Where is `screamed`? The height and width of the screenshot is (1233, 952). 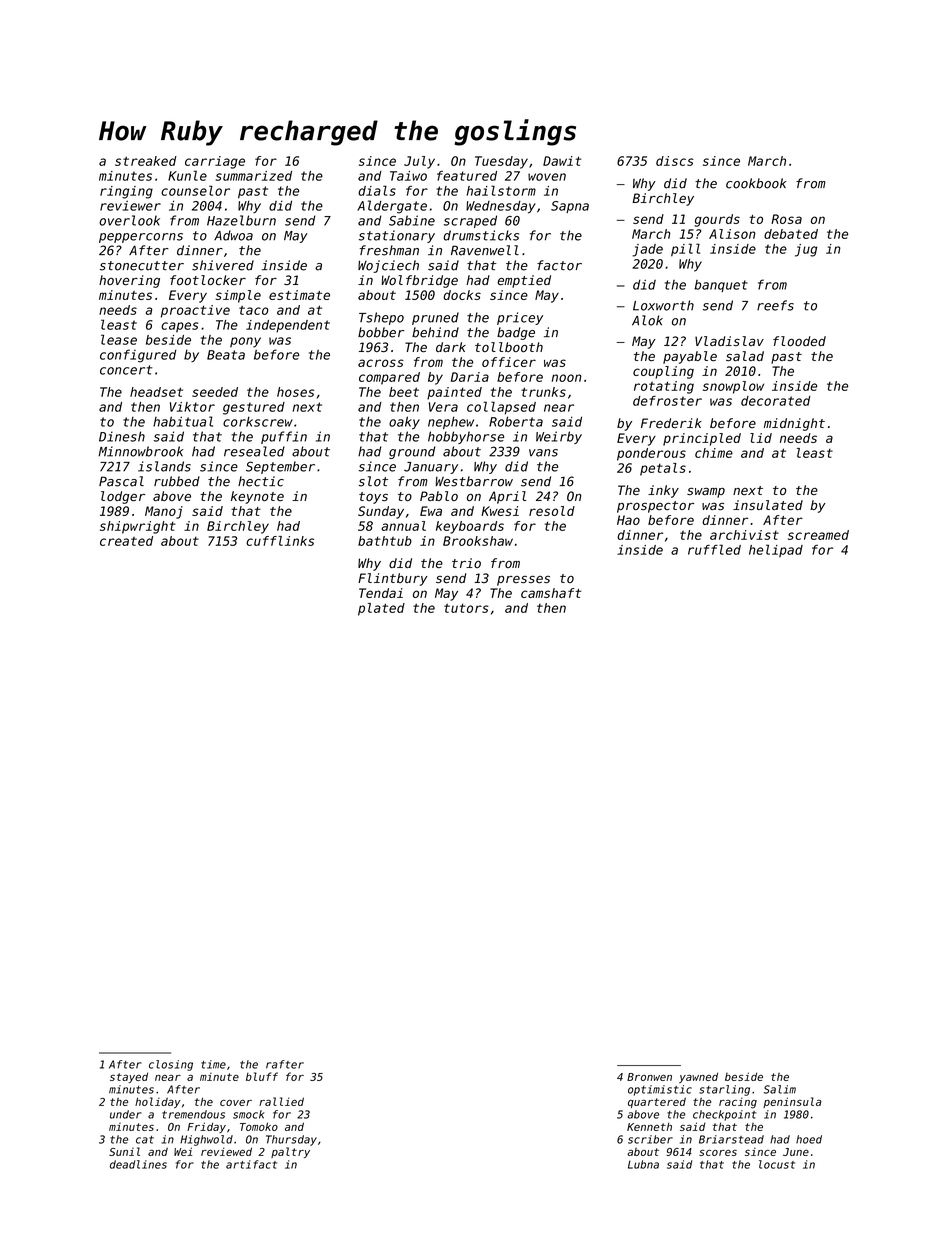
screamed is located at coordinates (818, 535).
